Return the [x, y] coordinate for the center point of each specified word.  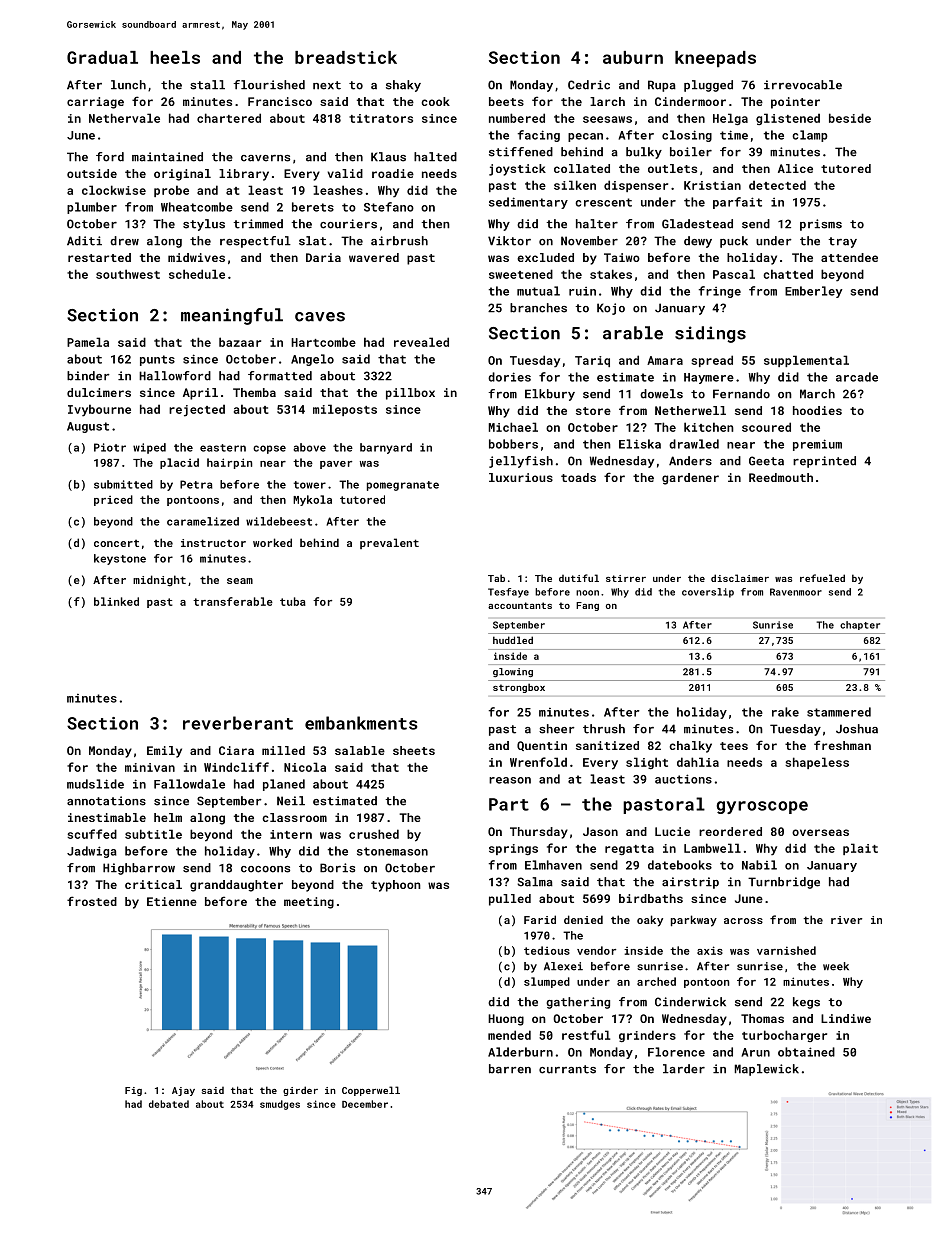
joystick [517, 170]
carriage [95, 103]
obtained [806, 1052]
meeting [309, 903]
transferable [233, 601]
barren [510, 1069]
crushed [374, 834]
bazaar [240, 342]
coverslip [708, 593]
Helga [730, 119]
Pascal [734, 274]
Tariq [592, 361]
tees [734, 746]
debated [169, 1104]
